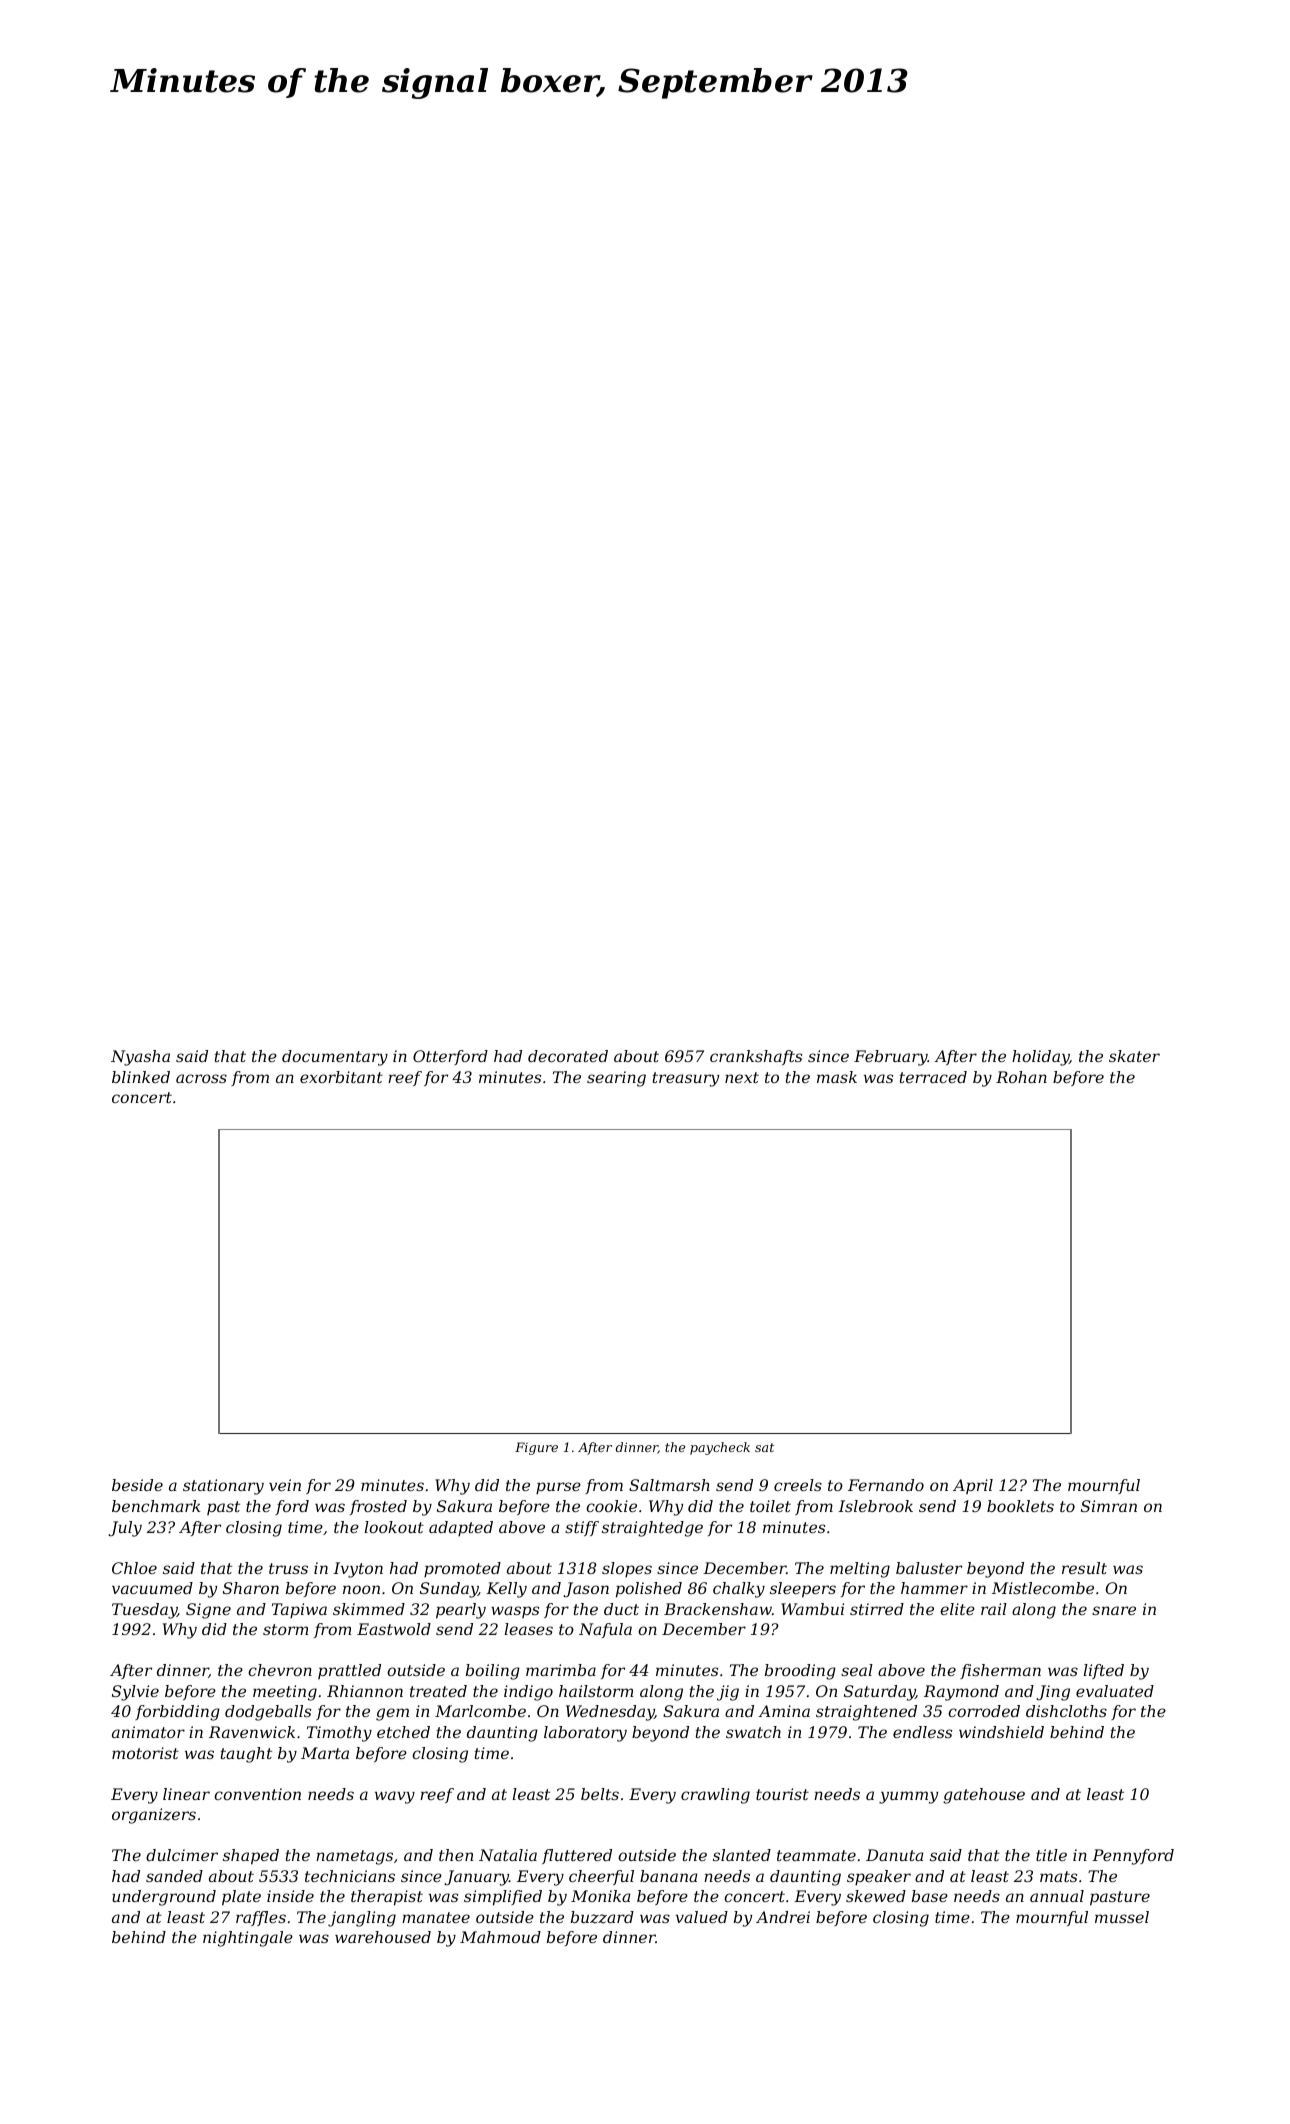 The width and height of the screenshot is (1290, 2124). What do you see at coordinates (1000, 1671) in the screenshot?
I see `fisherman` at bounding box center [1000, 1671].
